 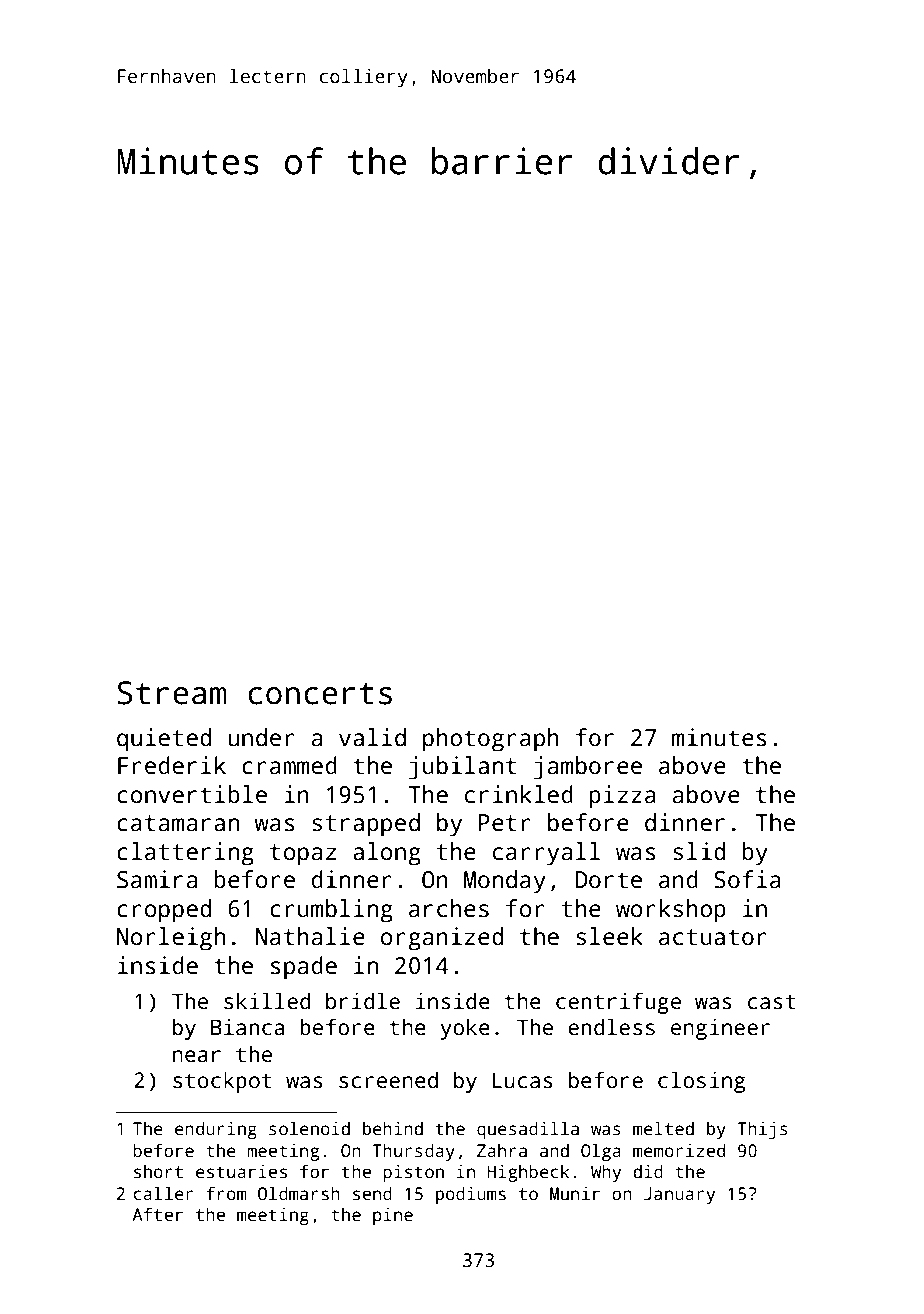 What do you see at coordinates (611, 1027) in the image?
I see `endless` at bounding box center [611, 1027].
